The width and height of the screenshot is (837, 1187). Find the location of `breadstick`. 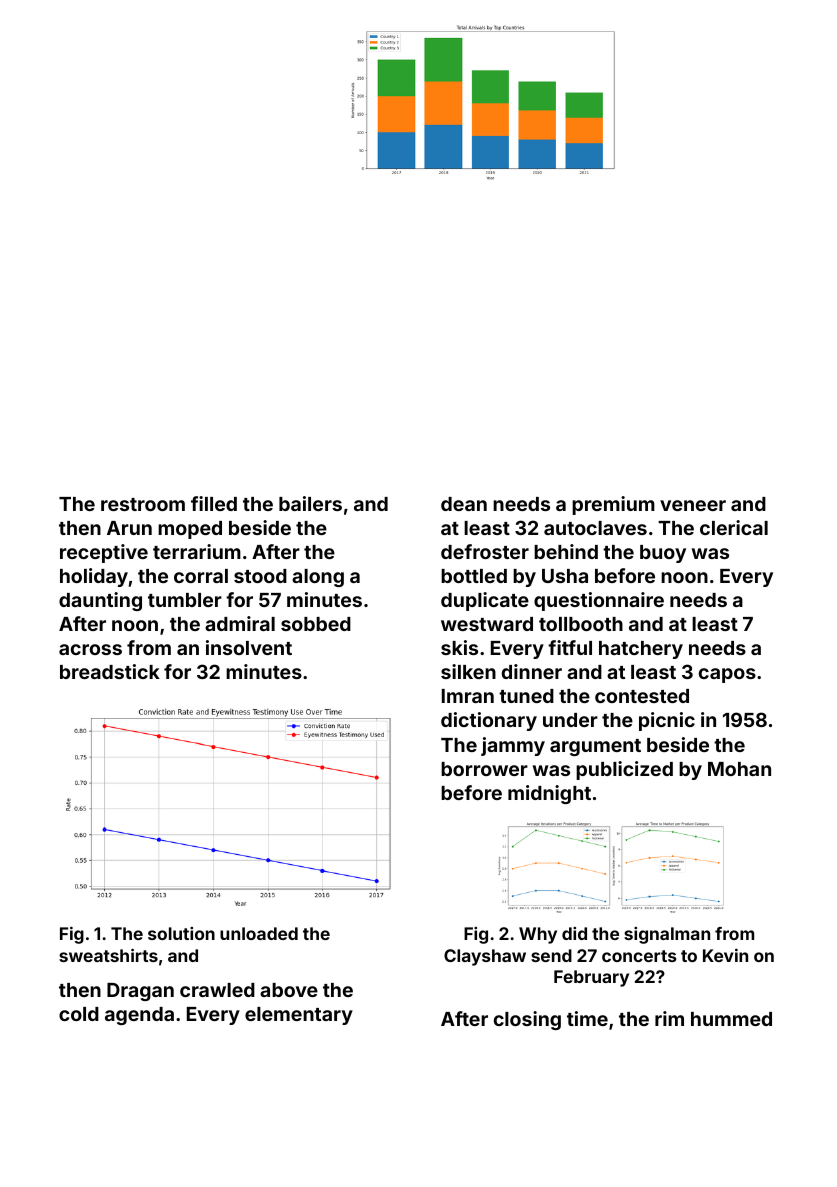

breadstick is located at coordinates (110, 671).
